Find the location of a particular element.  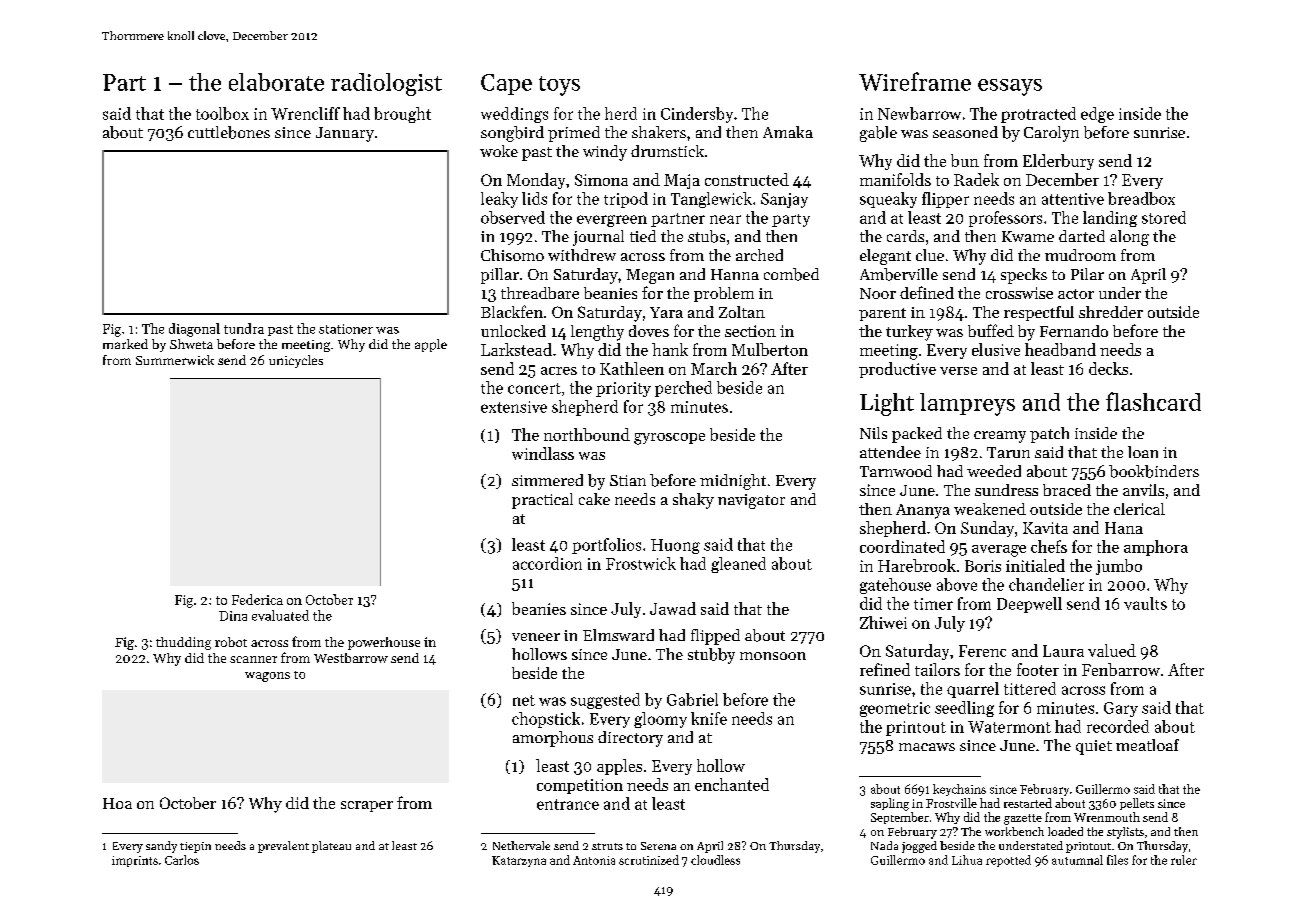

amorphous is located at coordinates (553, 739).
